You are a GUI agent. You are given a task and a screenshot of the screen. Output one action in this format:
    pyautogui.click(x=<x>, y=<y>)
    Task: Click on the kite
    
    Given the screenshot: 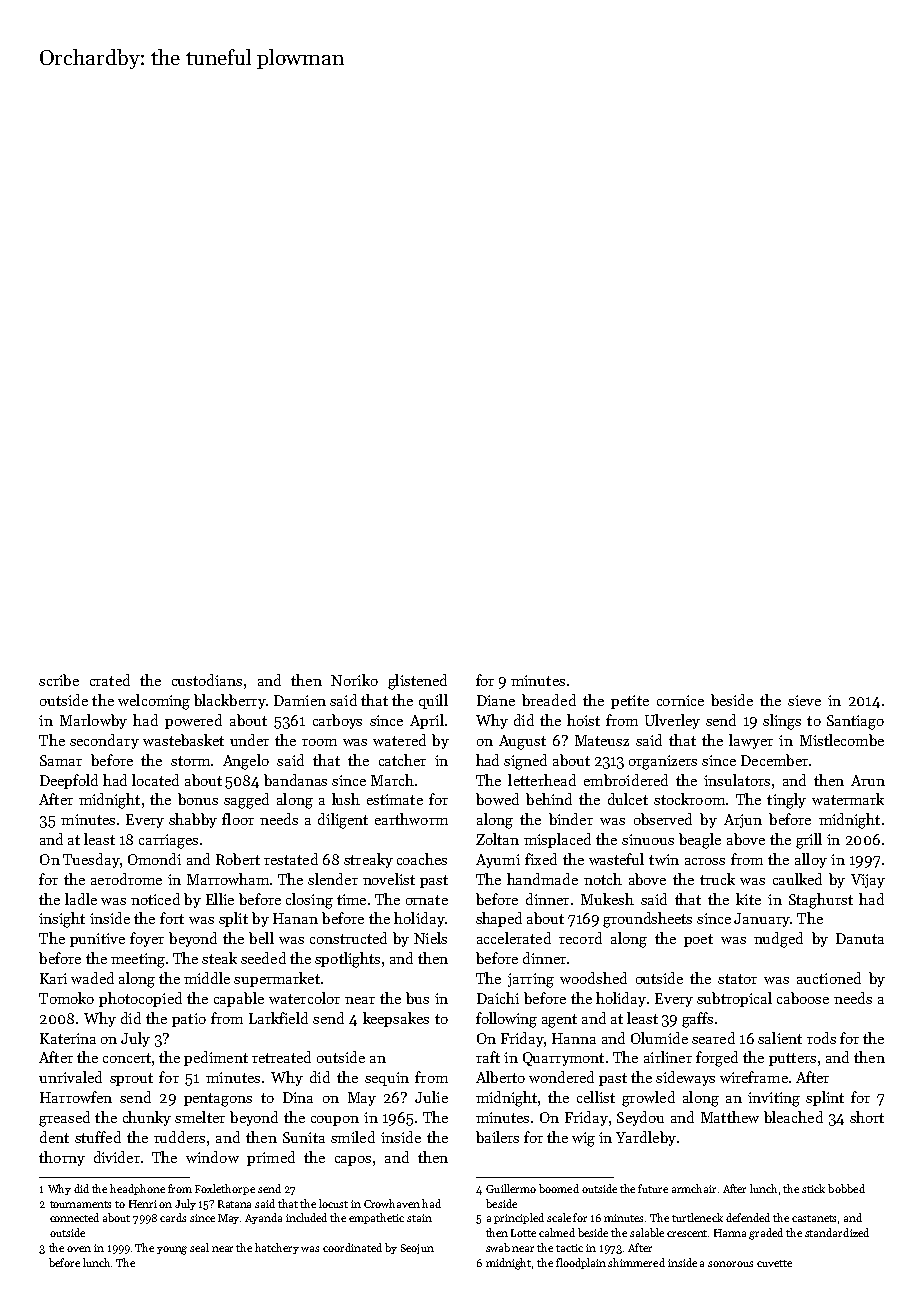 What is the action you would take?
    pyautogui.click(x=748, y=899)
